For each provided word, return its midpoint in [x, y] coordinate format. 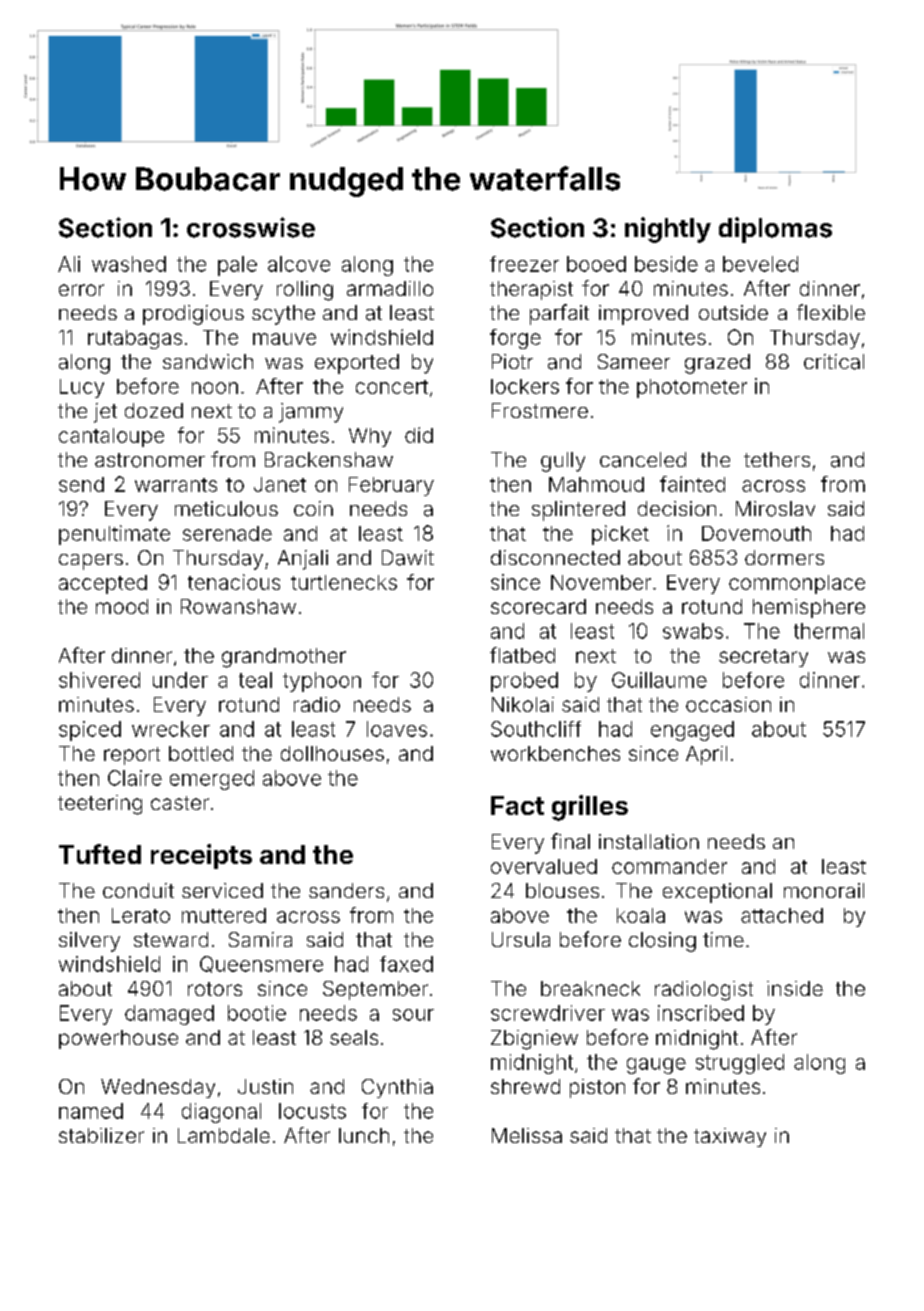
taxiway [730, 1137]
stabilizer [101, 1135]
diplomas [775, 230]
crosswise [251, 227]
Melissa [527, 1135]
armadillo [390, 288]
